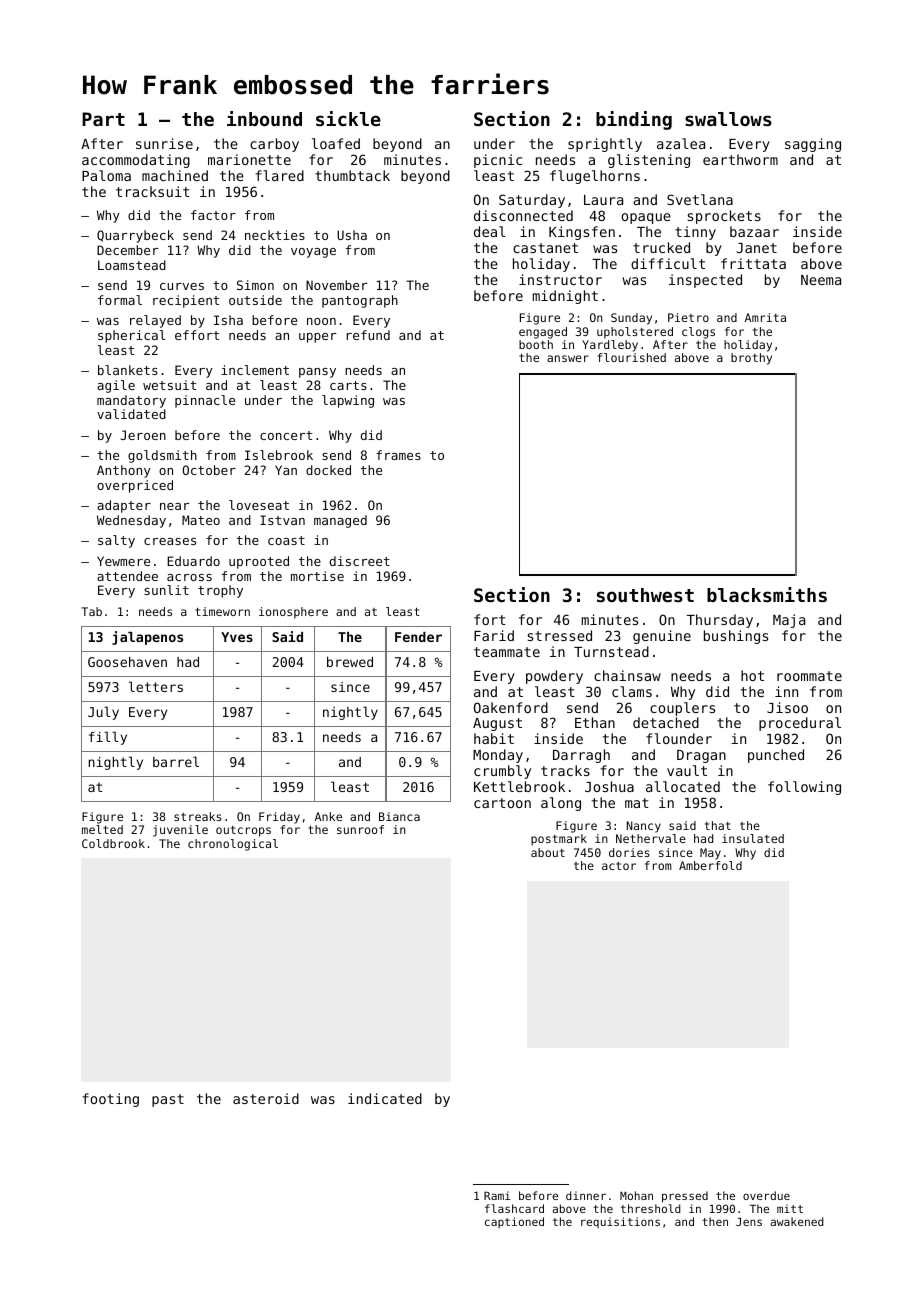  I want to click on Amrita, so click(765, 317).
